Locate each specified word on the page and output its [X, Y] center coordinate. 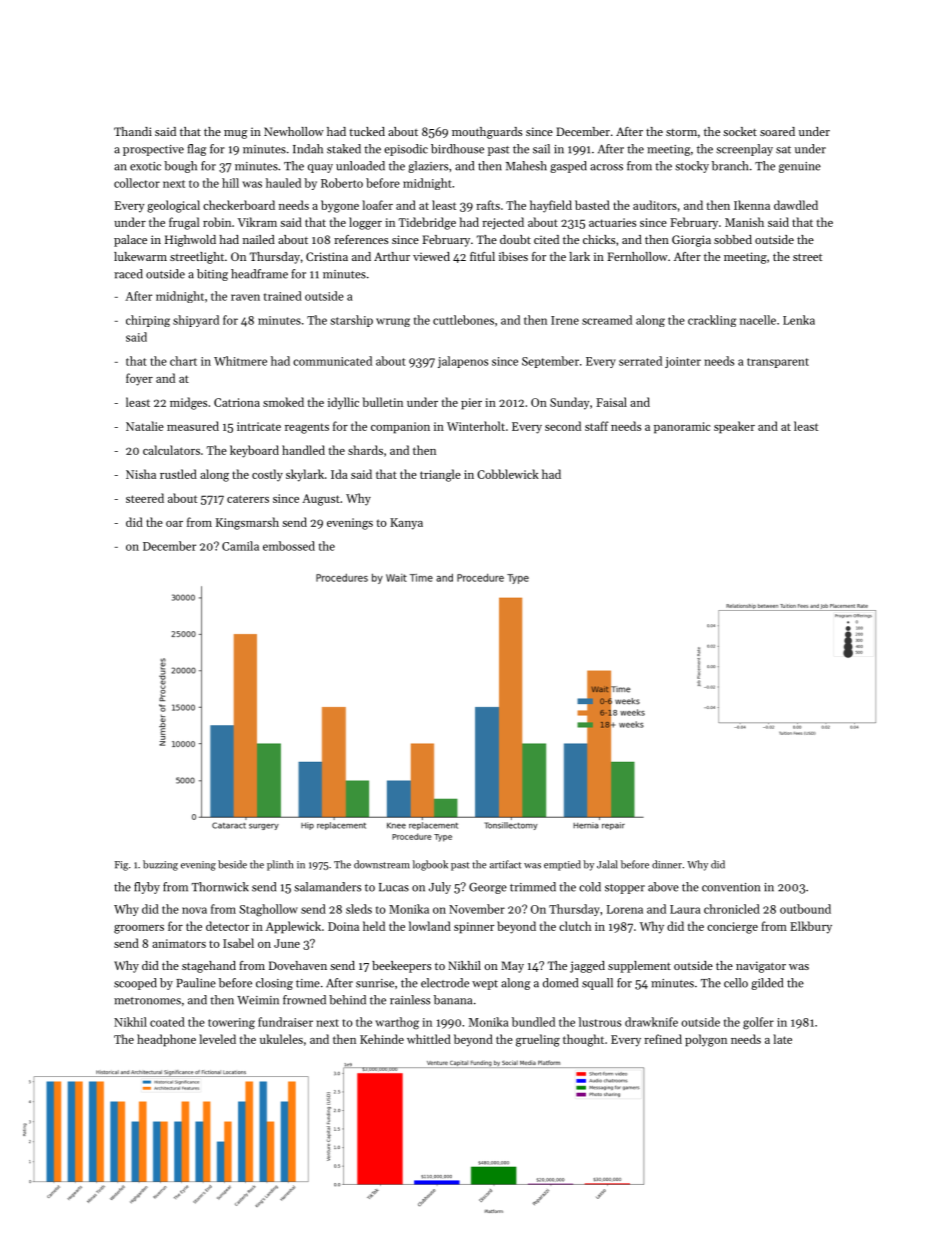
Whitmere [240, 361]
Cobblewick [508, 474]
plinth [280, 865]
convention [731, 887]
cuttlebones [463, 320]
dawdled [796, 205]
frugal [184, 223]
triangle [440, 475]
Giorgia [691, 241]
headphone [166, 1040]
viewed [431, 256]
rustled [178, 474]
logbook [430, 865]
